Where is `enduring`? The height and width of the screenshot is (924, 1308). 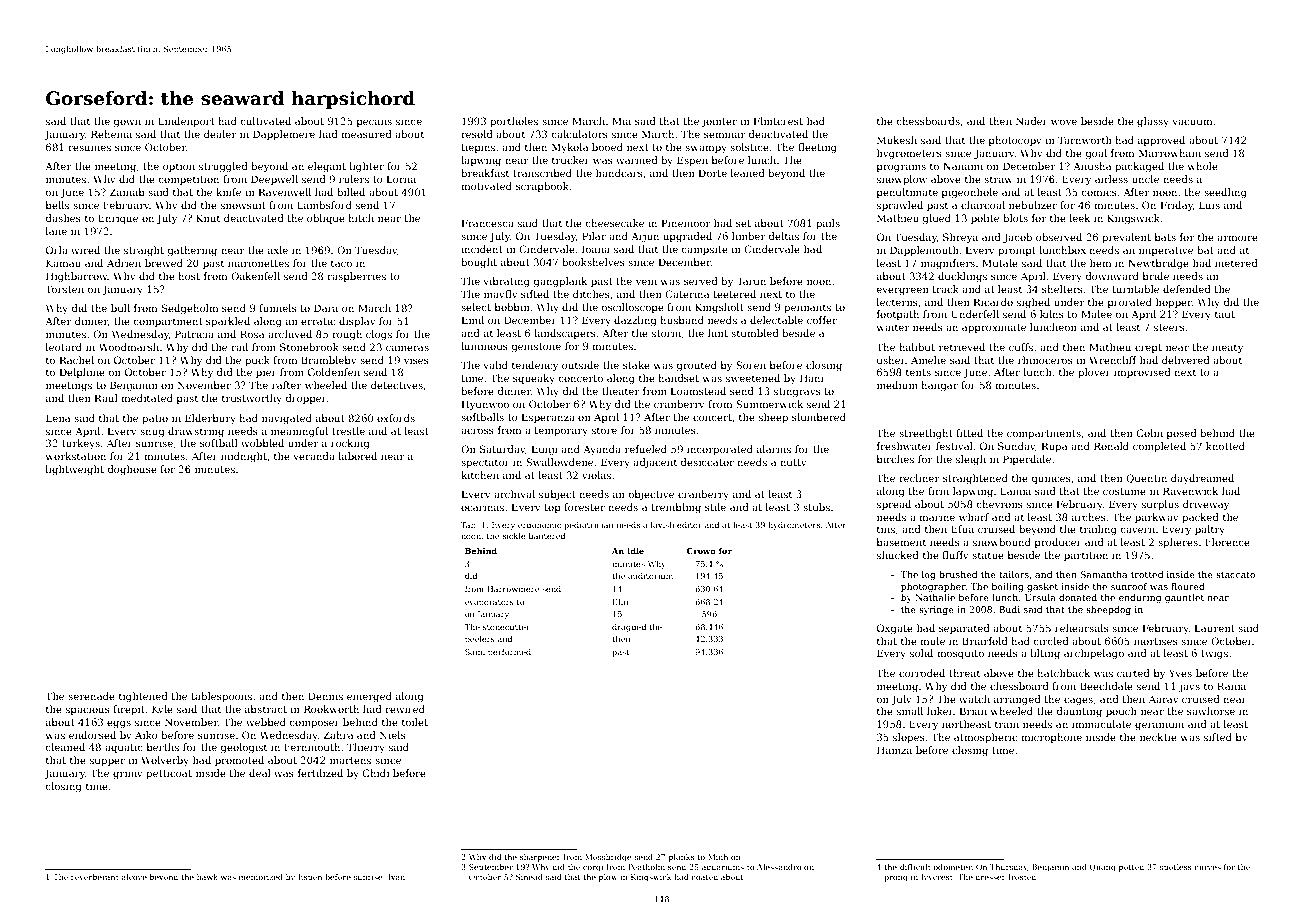 enduring is located at coordinates (1140, 598).
